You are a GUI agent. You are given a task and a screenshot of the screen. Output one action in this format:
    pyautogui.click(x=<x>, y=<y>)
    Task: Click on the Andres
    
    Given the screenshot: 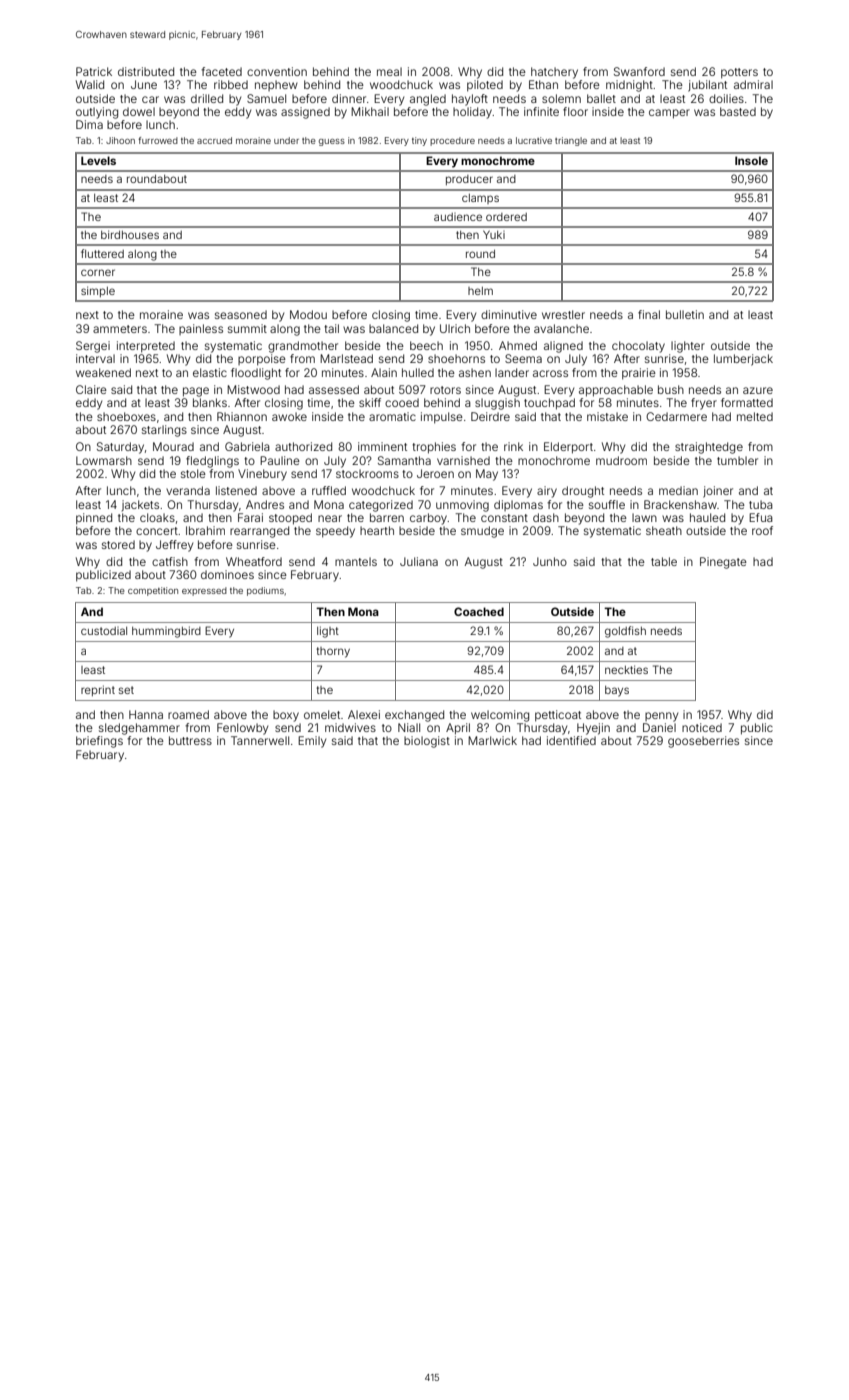 What is the action you would take?
    pyautogui.click(x=265, y=504)
